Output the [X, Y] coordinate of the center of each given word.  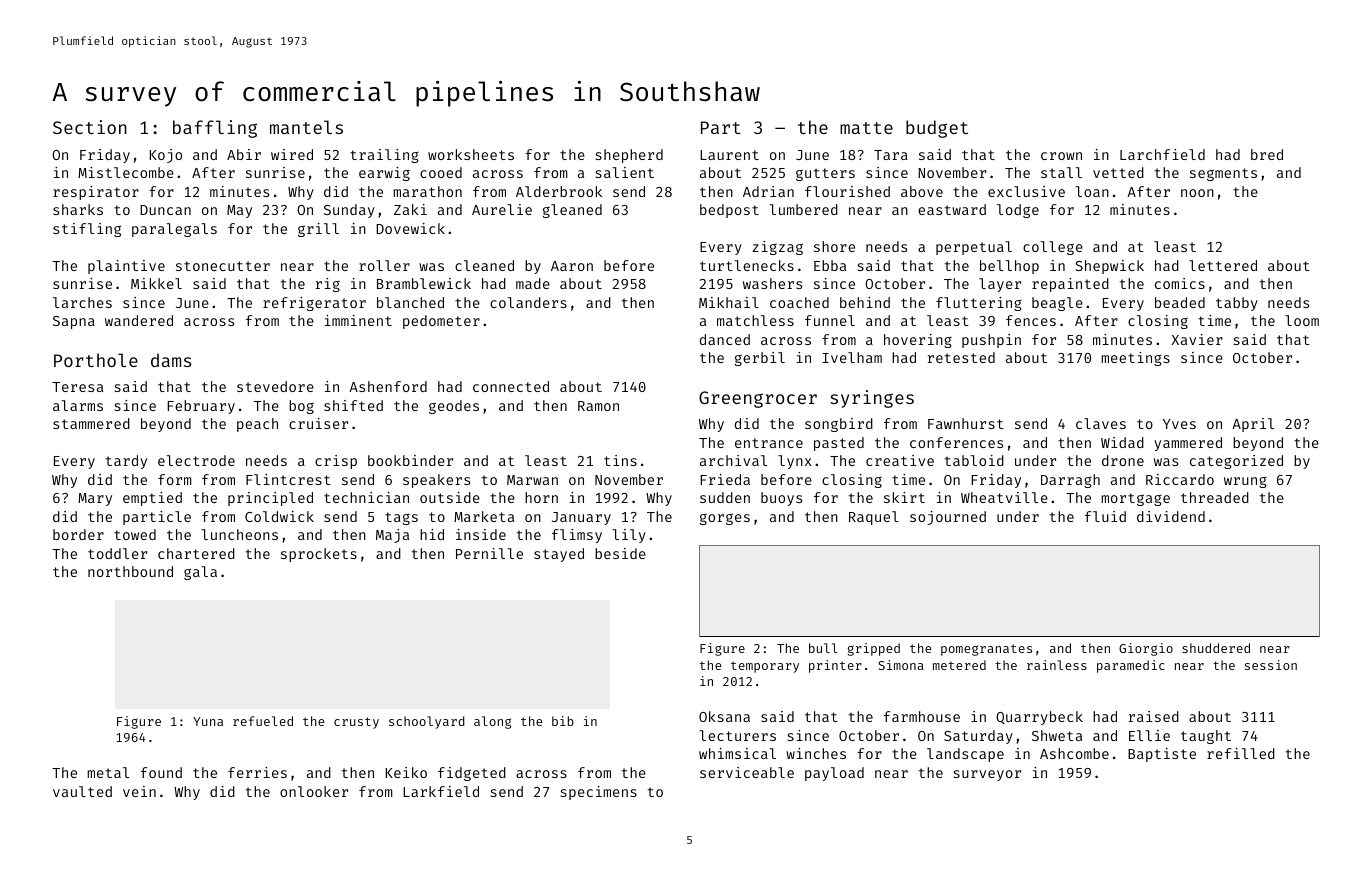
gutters [825, 174]
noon [1197, 193]
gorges [725, 519]
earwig [384, 174]
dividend [1171, 516]
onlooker [314, 791]
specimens [599, 793]
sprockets [319, 555]
